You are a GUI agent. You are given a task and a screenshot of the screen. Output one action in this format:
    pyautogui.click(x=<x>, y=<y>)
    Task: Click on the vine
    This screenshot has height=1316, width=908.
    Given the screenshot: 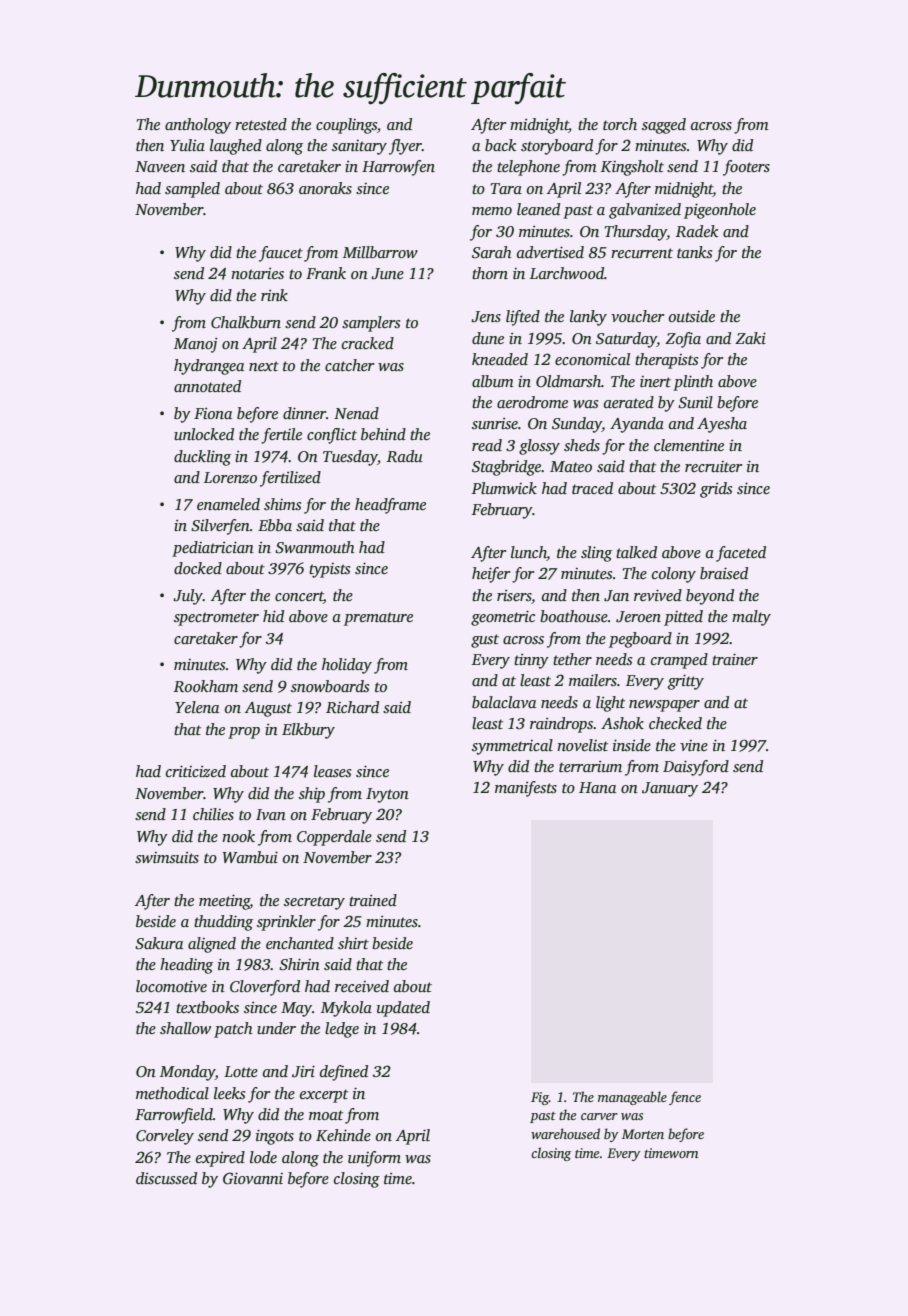 What is the action you would take?
    pyautogui.click(x=694, y=745)
